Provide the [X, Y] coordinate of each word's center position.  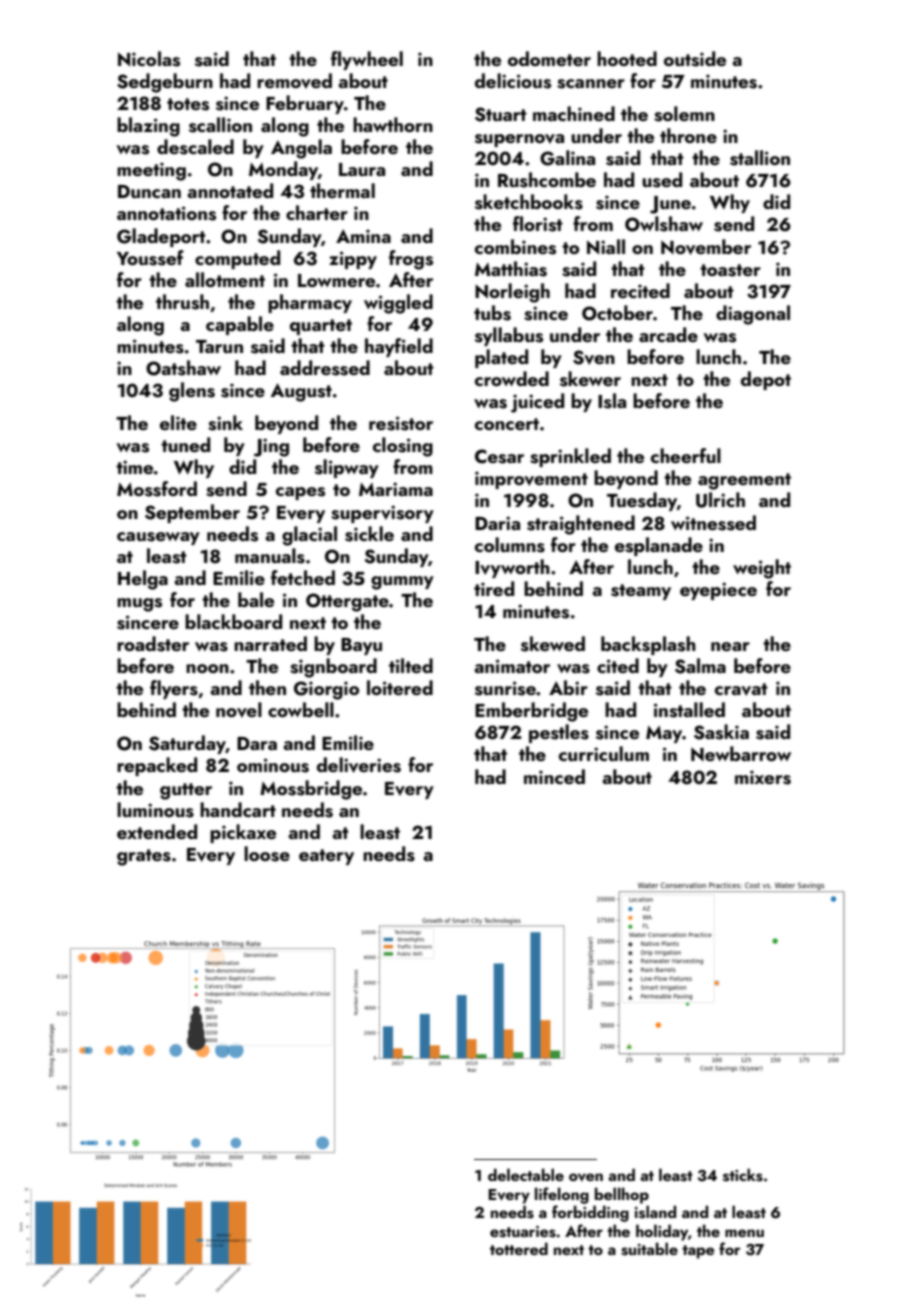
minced [554, 776]
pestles [559, 733]
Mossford [157, 489]
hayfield [399, 347]
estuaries [523, 1232]
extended [157, 831]
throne [688, 135]
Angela [301, 149]
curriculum [604, 753]
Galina [567, 158]
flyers [174, 689]
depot [766, 380]
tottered [519, 1248]
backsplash [648, 645]
